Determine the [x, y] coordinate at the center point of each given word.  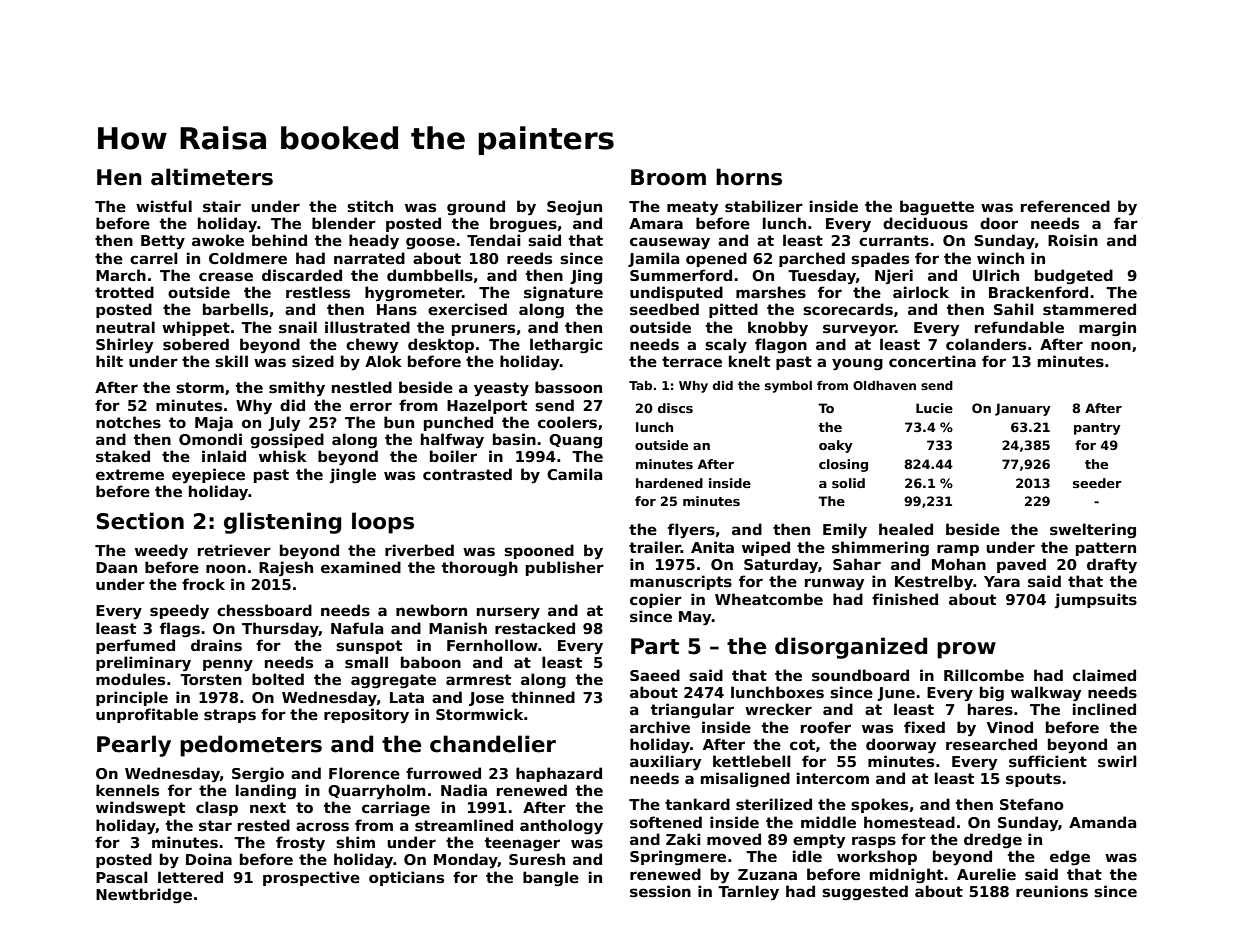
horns [749, 177]
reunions [1052, 891]
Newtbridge [144, 895]
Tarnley [748, 893]
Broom [668, 177]
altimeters [212, 177]
